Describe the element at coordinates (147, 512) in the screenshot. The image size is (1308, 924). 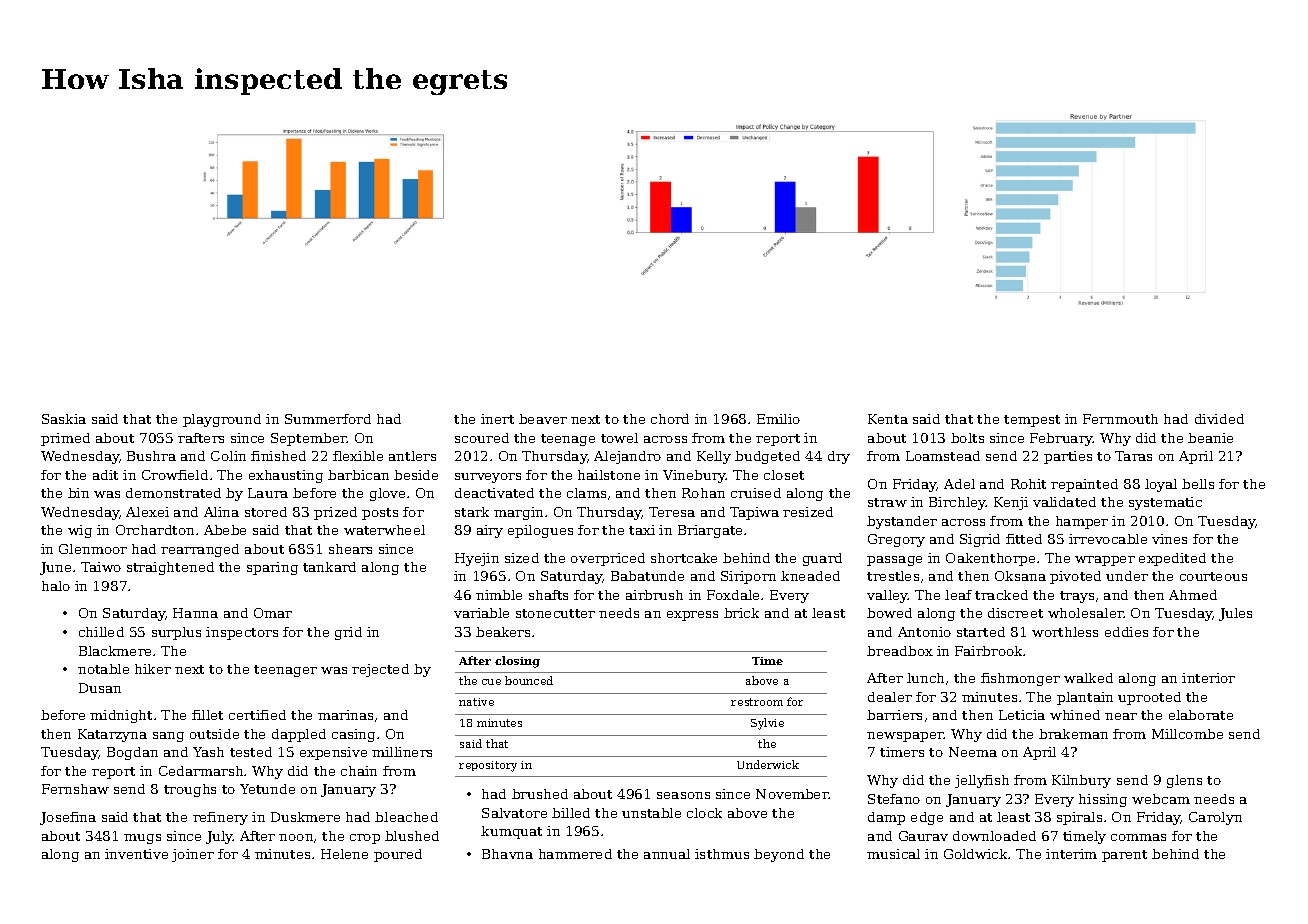
I see `Alexei` at that location.
